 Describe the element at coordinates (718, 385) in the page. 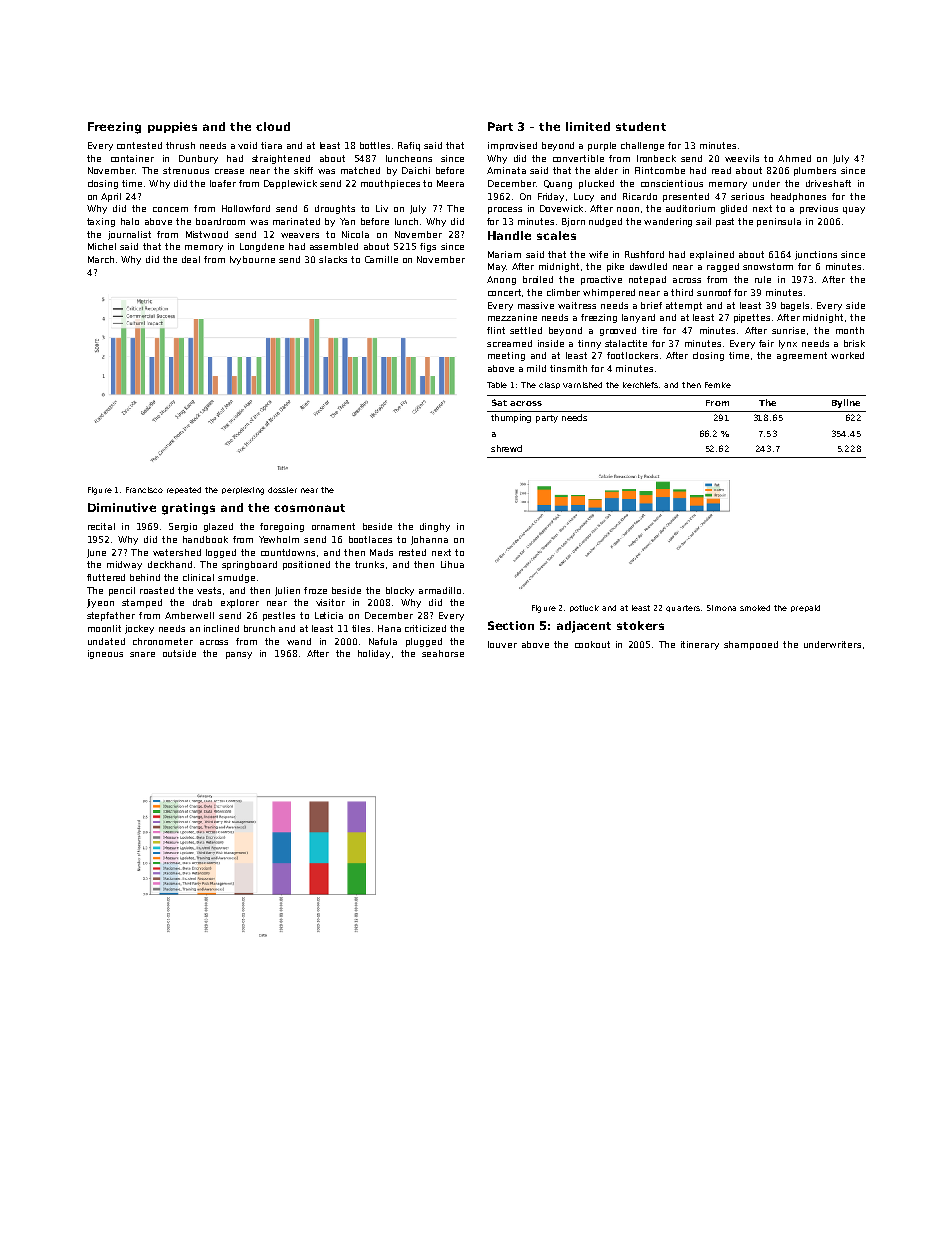

I see `Femke` at that location.
